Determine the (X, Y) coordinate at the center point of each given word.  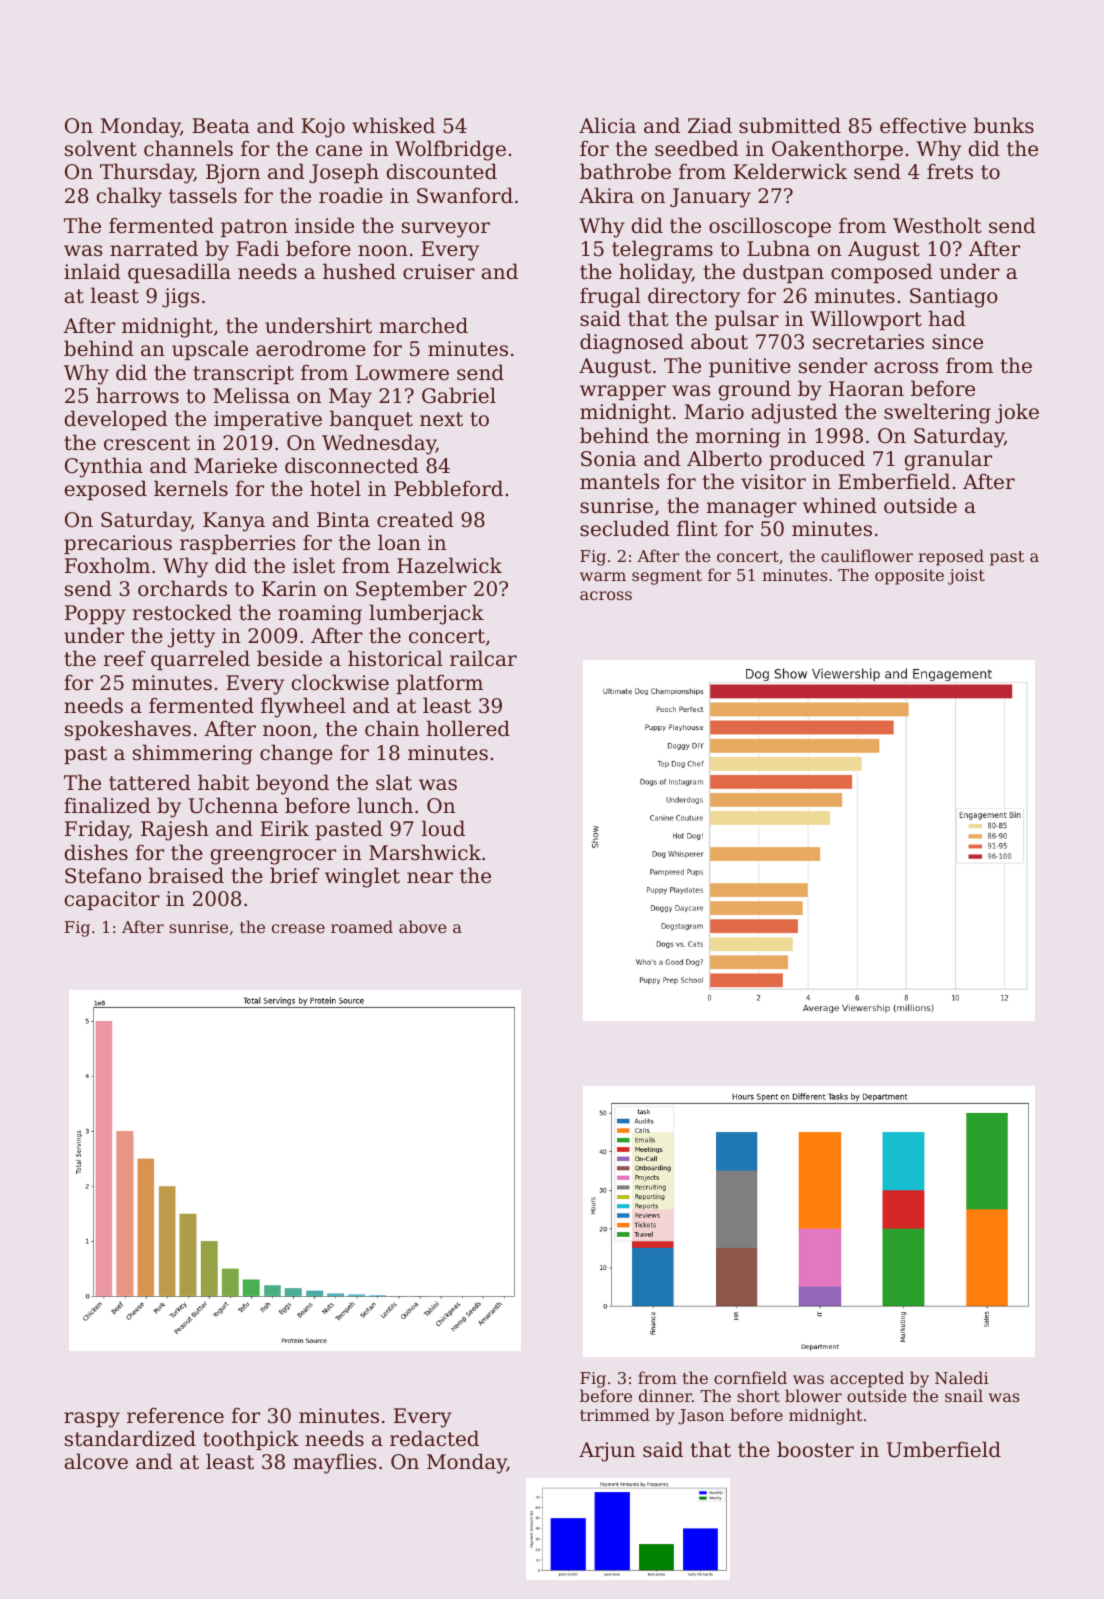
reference (175, 1416)
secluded (625, 528)
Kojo (323, 128)
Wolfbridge (450, 150)
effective (923, 125)
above (423, 926)
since (957, 342)
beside (289, 658)
